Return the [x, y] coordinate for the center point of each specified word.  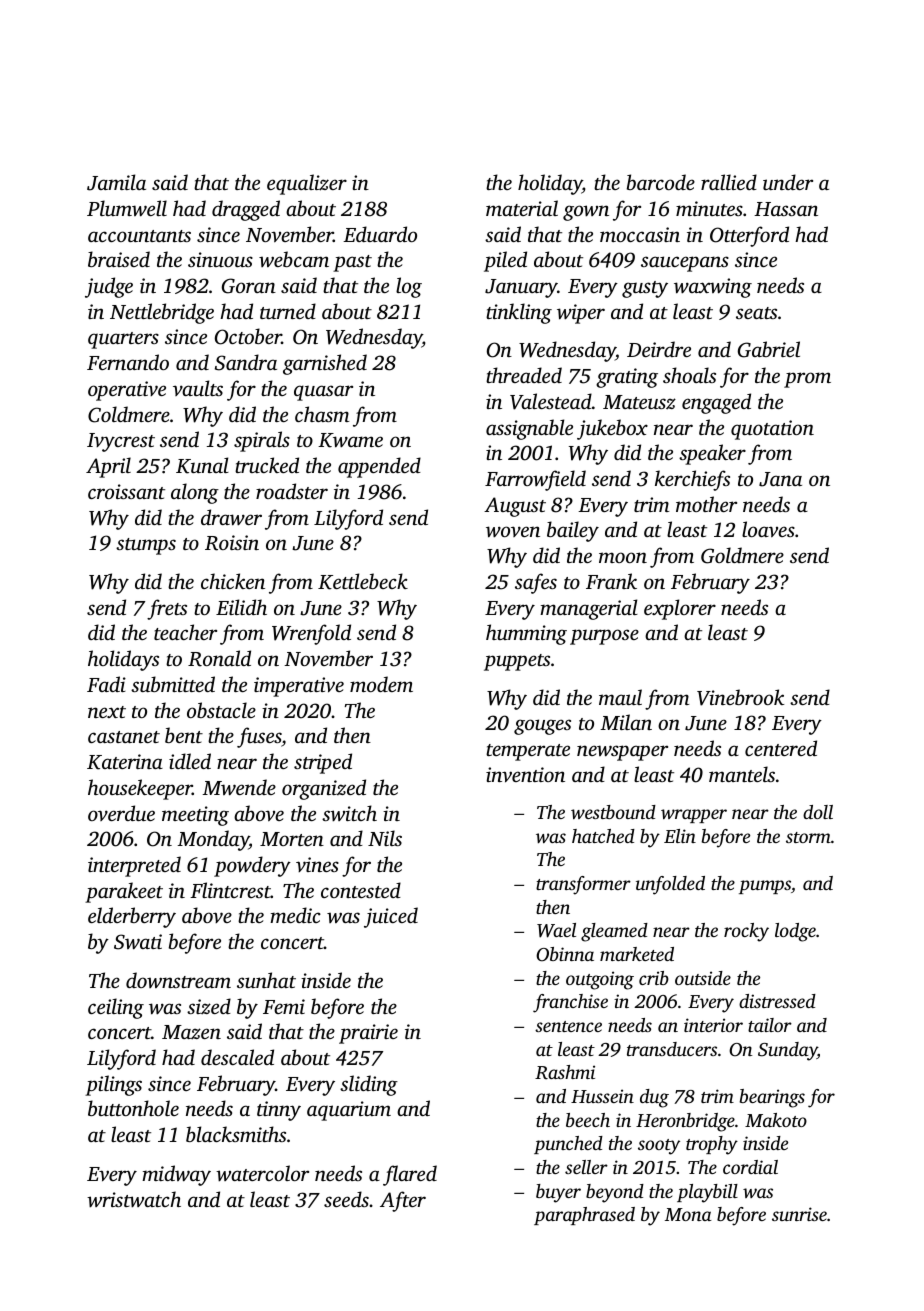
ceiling [116, 1008]
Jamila [116, 182]
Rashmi [565, 1072]
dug [654, 1098]
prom [807, 380]
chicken [233, 581]
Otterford [749, 236]
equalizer [307, 184]
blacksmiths [236, 1134]
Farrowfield [535, 480]
